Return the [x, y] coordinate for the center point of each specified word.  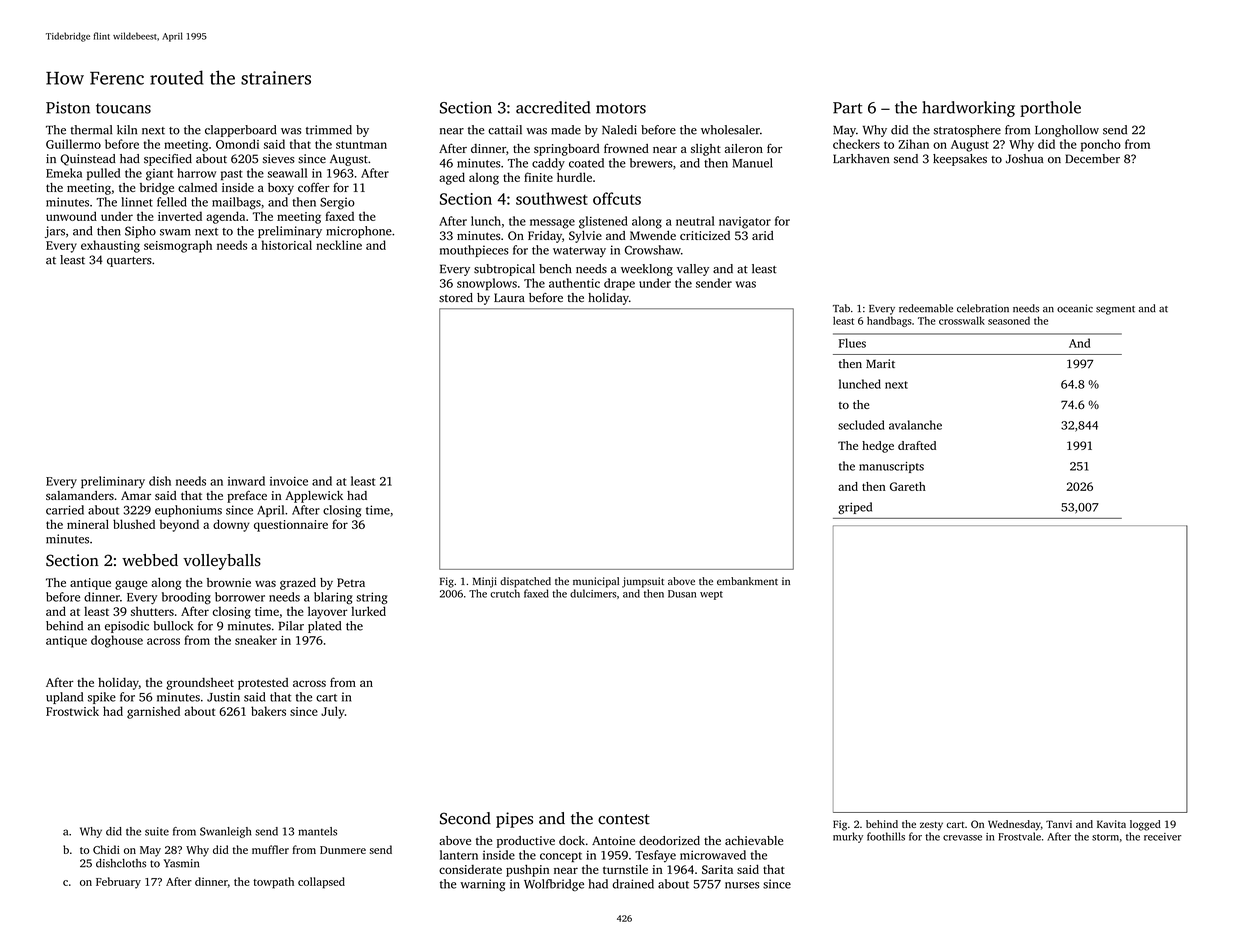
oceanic [1075, 308]
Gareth [908, 486]
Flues [852, 343]
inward [246, 481]
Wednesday [1014, 825]
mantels [317, 831]
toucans [123, 108]
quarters [129, 262]
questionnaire [291, 526]
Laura [509, 297]
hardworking [969, 109]
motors [621, 108]
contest [624, 819]
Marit [880, 363]
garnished [153, 712]
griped [855, 508]
